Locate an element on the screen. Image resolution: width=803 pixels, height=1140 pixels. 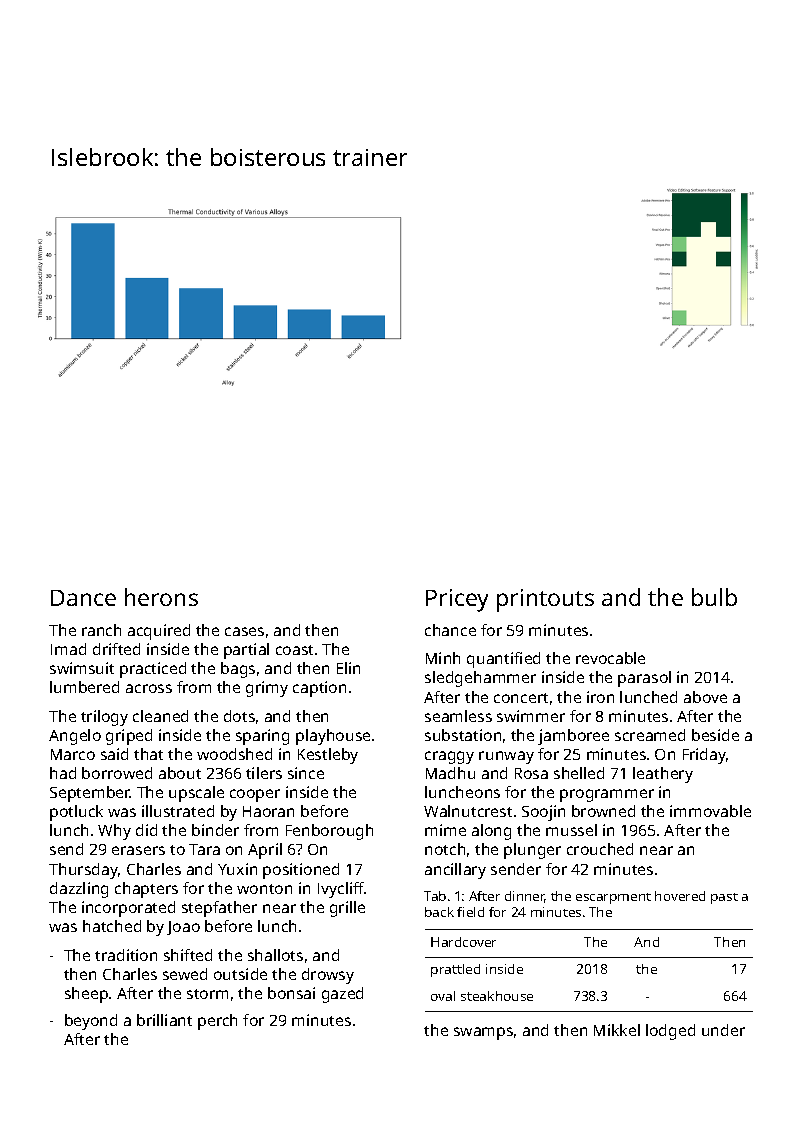
beside is located at coordinates (715, 735).
